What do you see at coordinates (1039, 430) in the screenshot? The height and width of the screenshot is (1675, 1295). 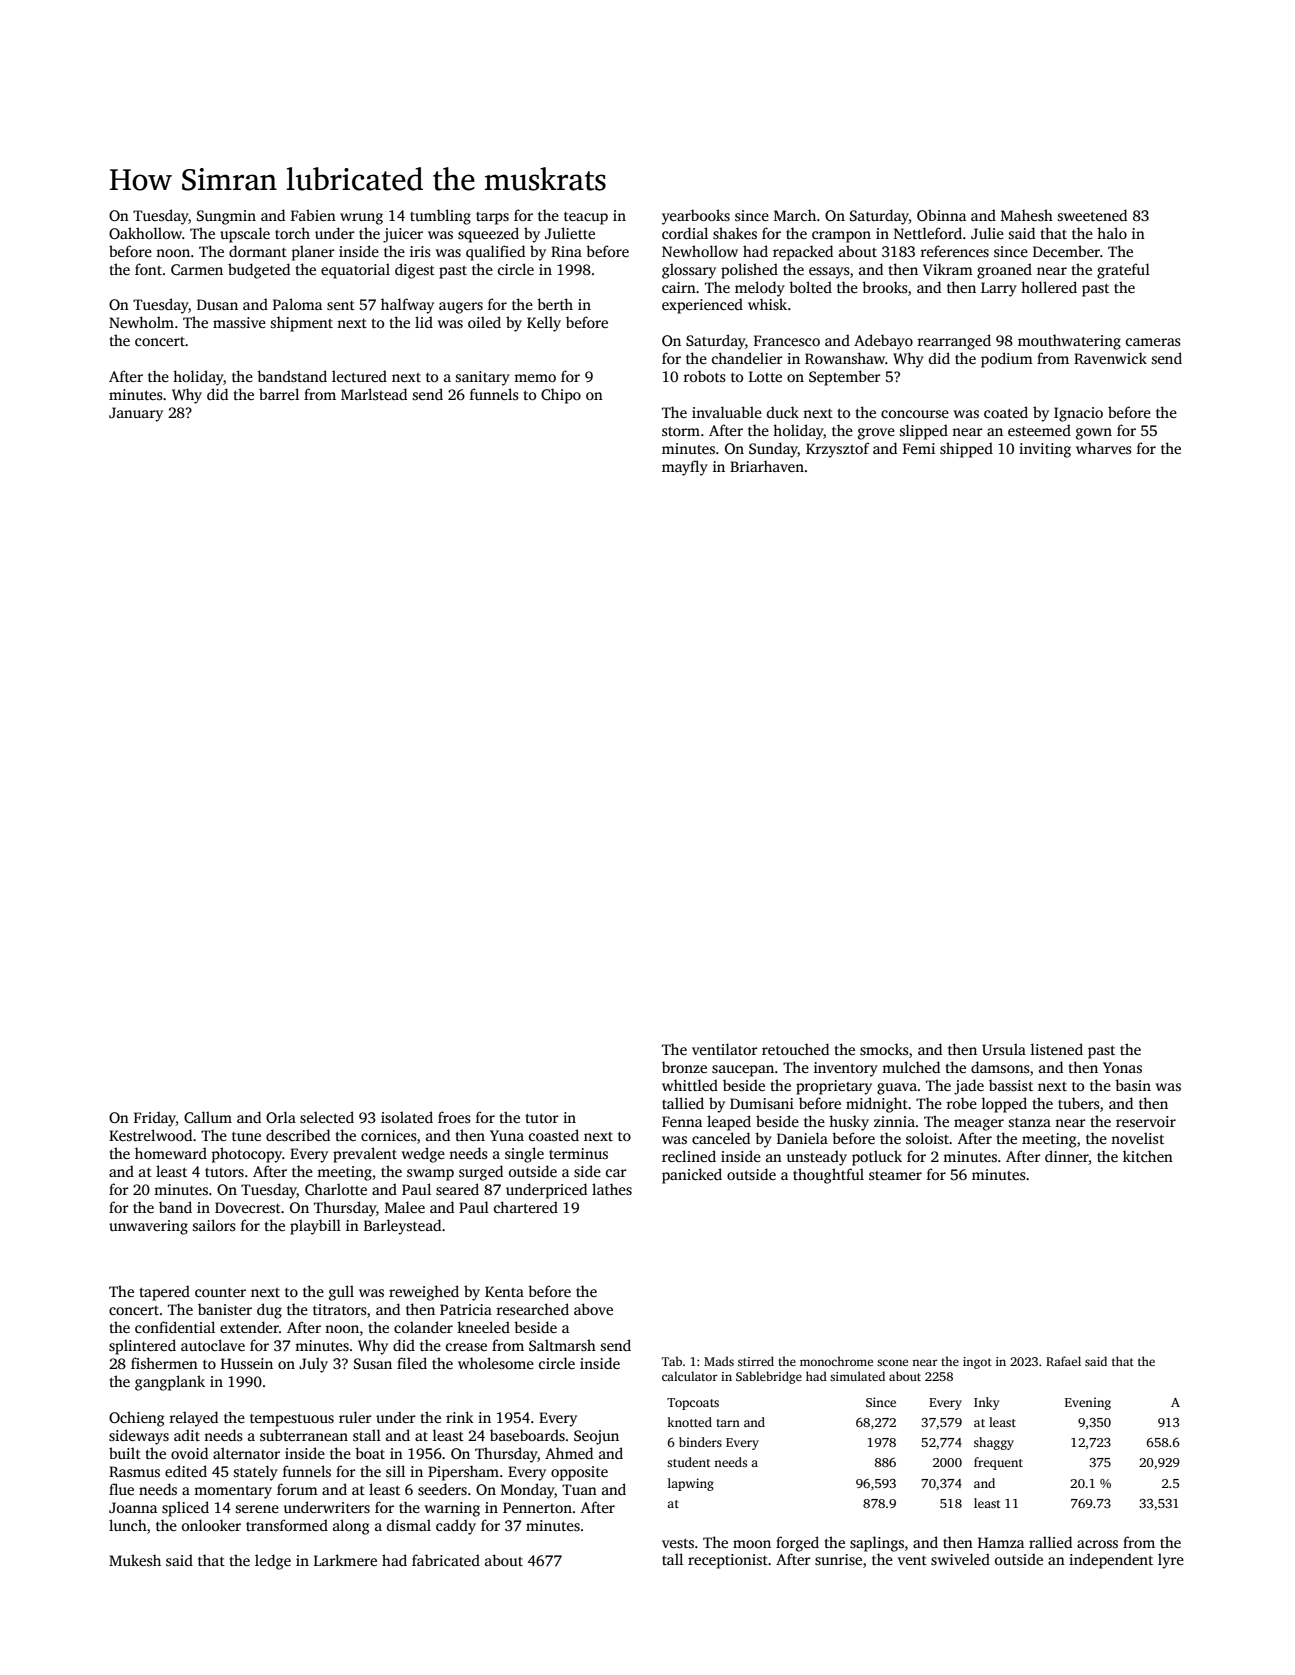 I see `esteemed` at bounding box center [1039, 430].
